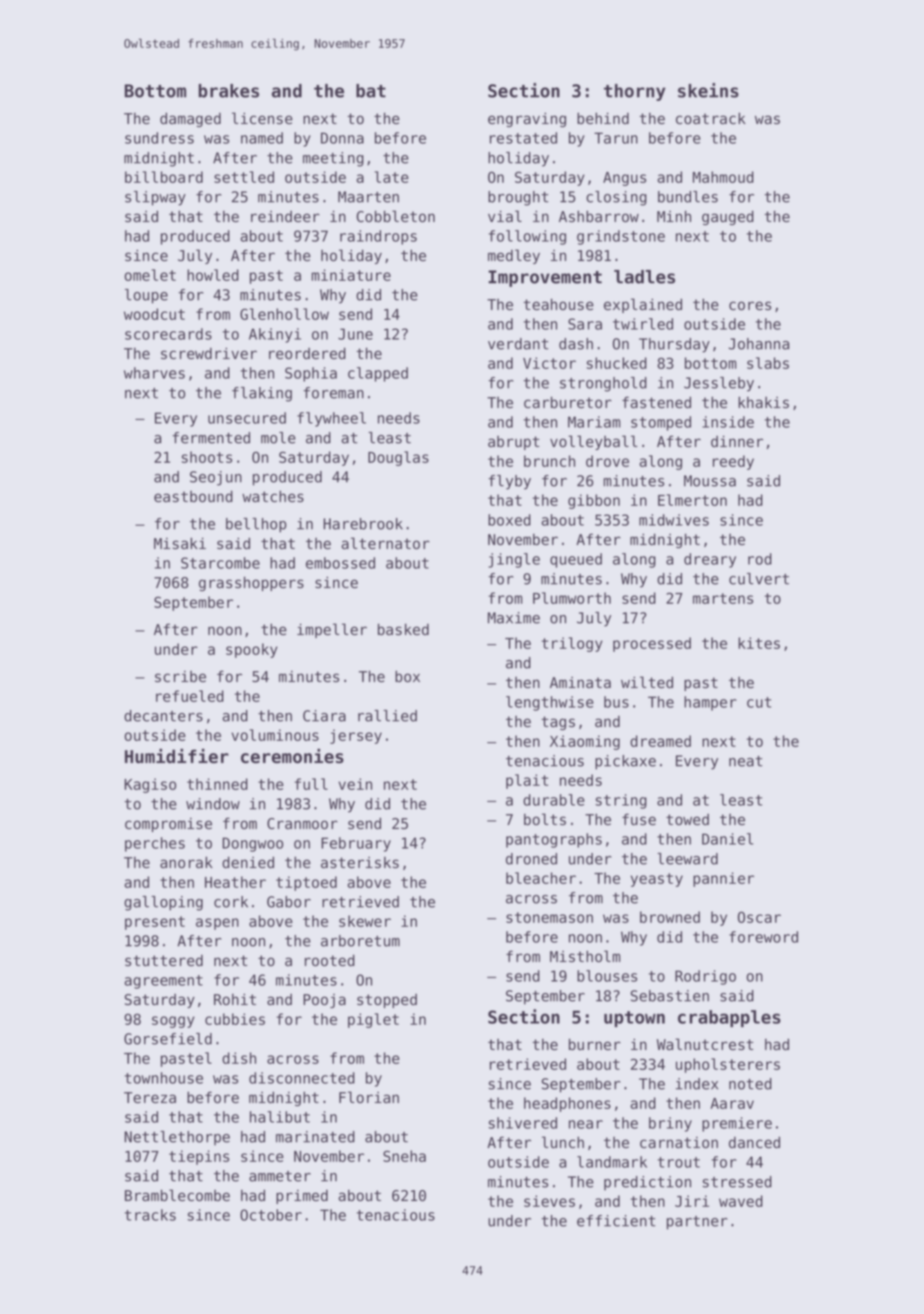  I want to click on watches, so click(273, 496).
